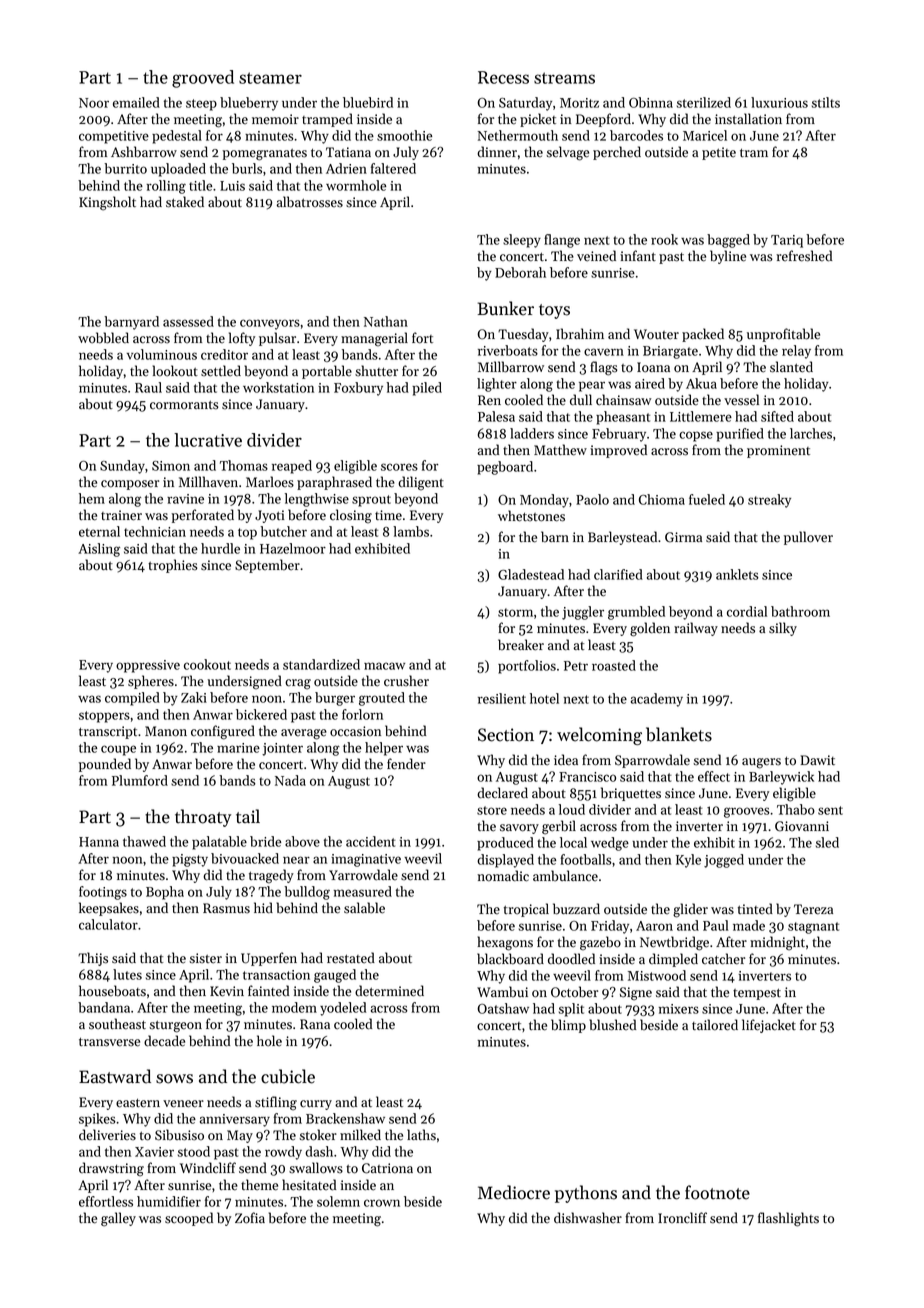 This document has width=924, height=1308. What do you see at coordinates (103, 338) in the document?
I see `wobbled` at bounding box center [103, 338].
